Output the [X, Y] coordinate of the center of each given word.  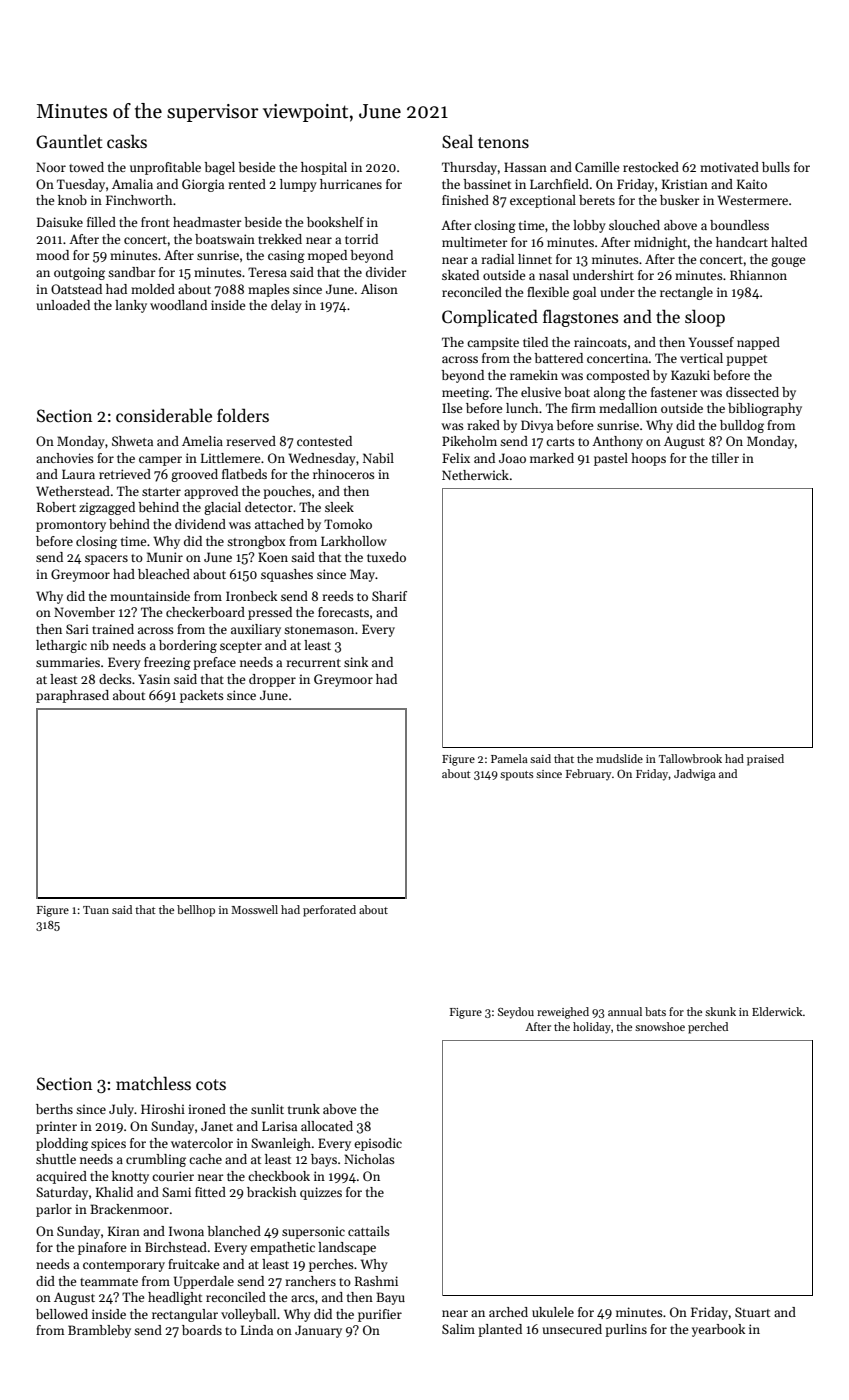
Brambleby [99, 1331]
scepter [241, 647]
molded [153, 289]
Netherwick [475, 475]
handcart [742, 242]
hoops [648, 459]
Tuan [96, 910]
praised [765, 760]
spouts [517, 776]
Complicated [490, 318]
